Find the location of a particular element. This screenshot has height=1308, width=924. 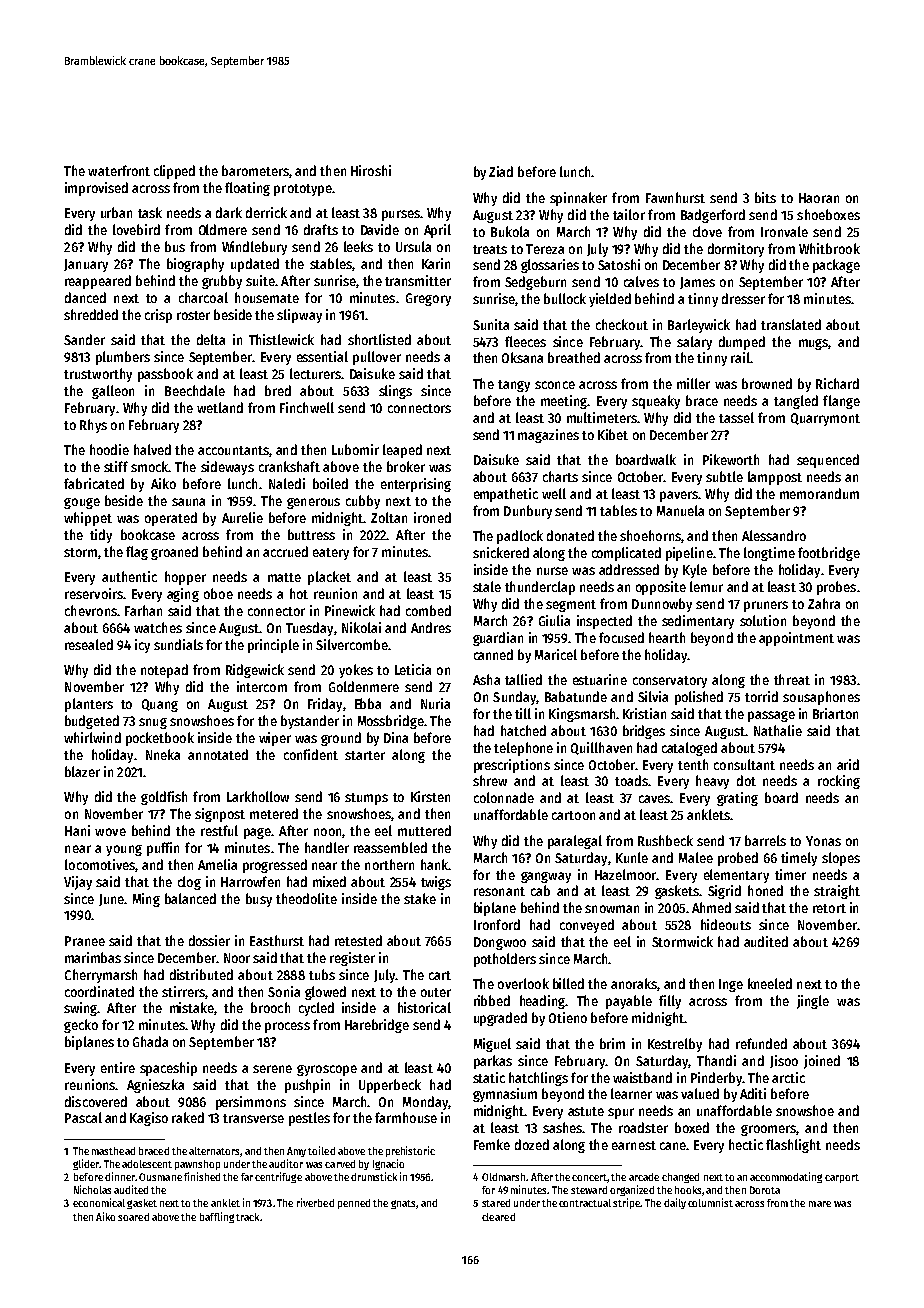

swing is located at coordinates (81, 1009).
